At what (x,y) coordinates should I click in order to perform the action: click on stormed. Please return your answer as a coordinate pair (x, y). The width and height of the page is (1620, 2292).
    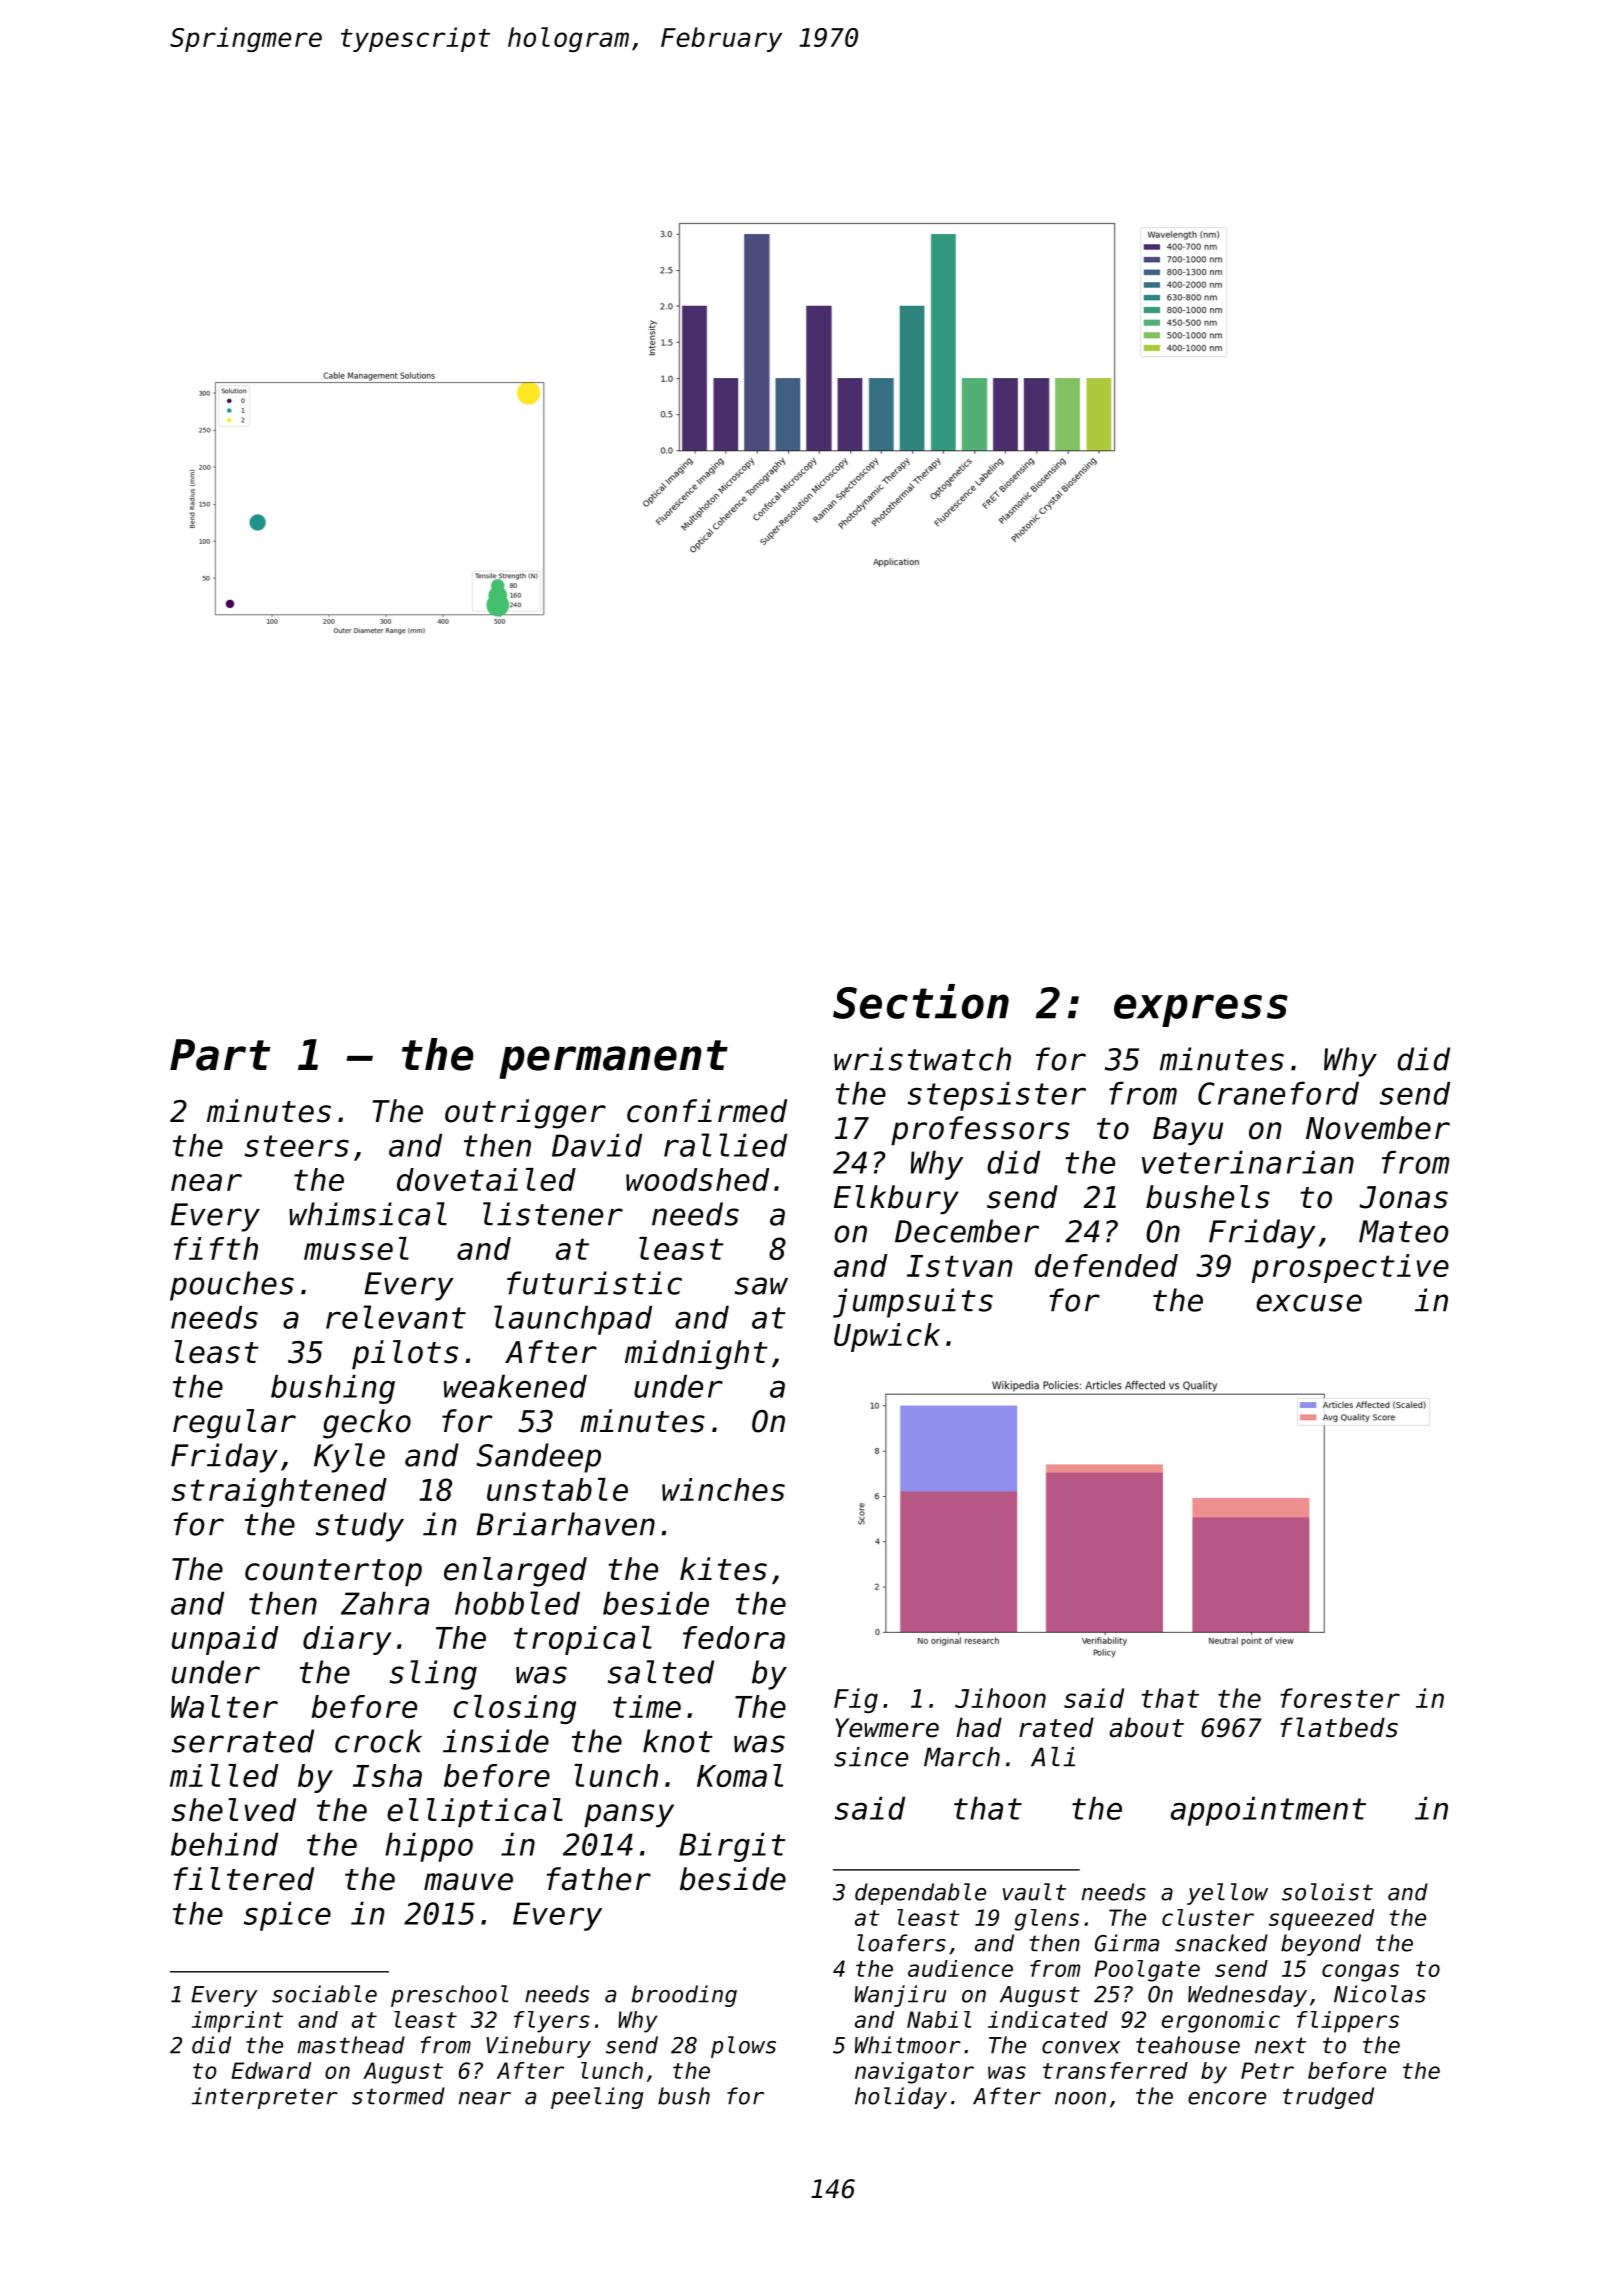
    Looking at the image, I should click on (398, 2096).
